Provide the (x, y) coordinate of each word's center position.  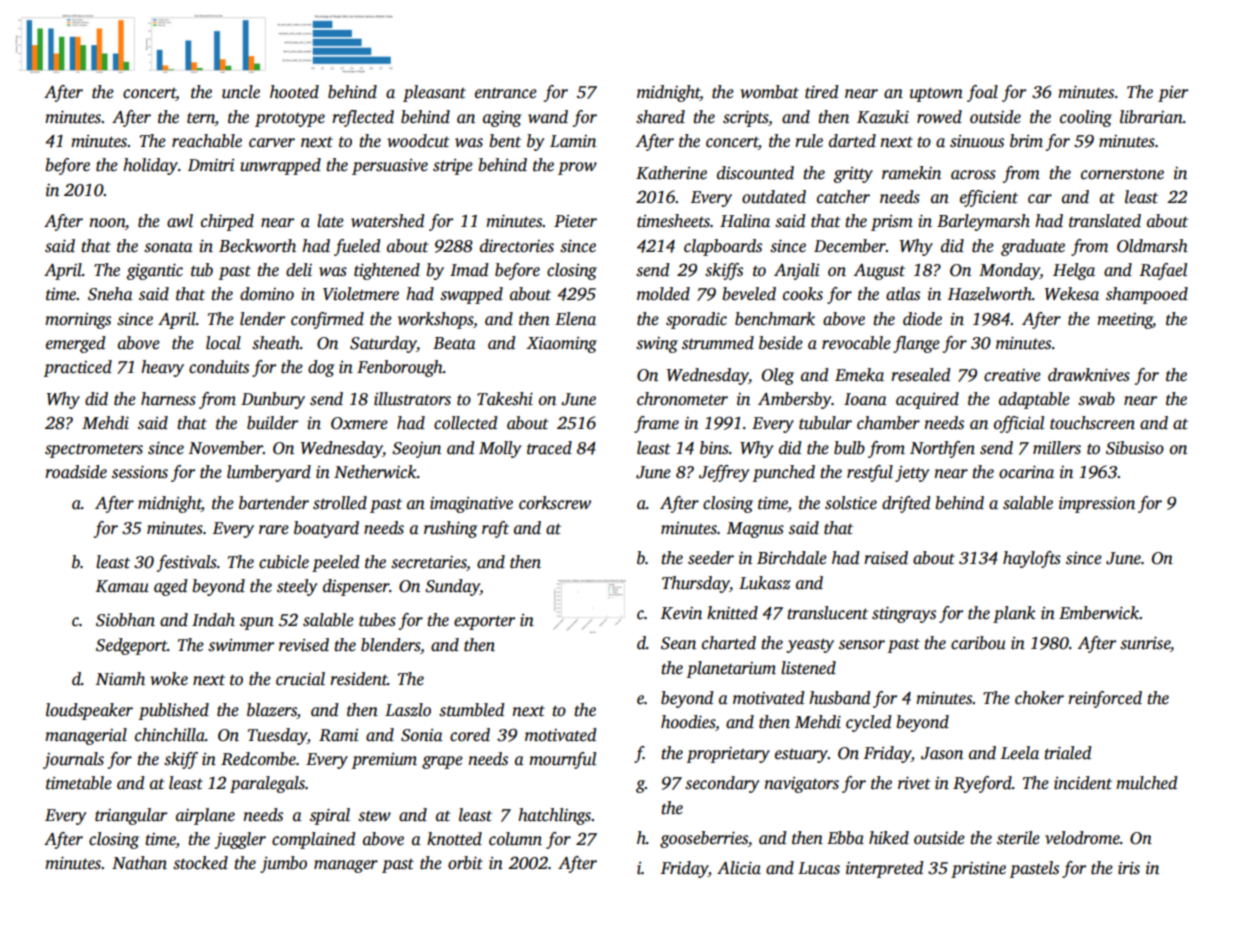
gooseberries (704, 839)
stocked (200, 863)
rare (274, 530)
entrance (506, 93)
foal (982, 93)
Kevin (681, 613)
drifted (906, 504)
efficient (989, 198)
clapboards (723, 247)
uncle (241, 92)
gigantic (154, 271)
